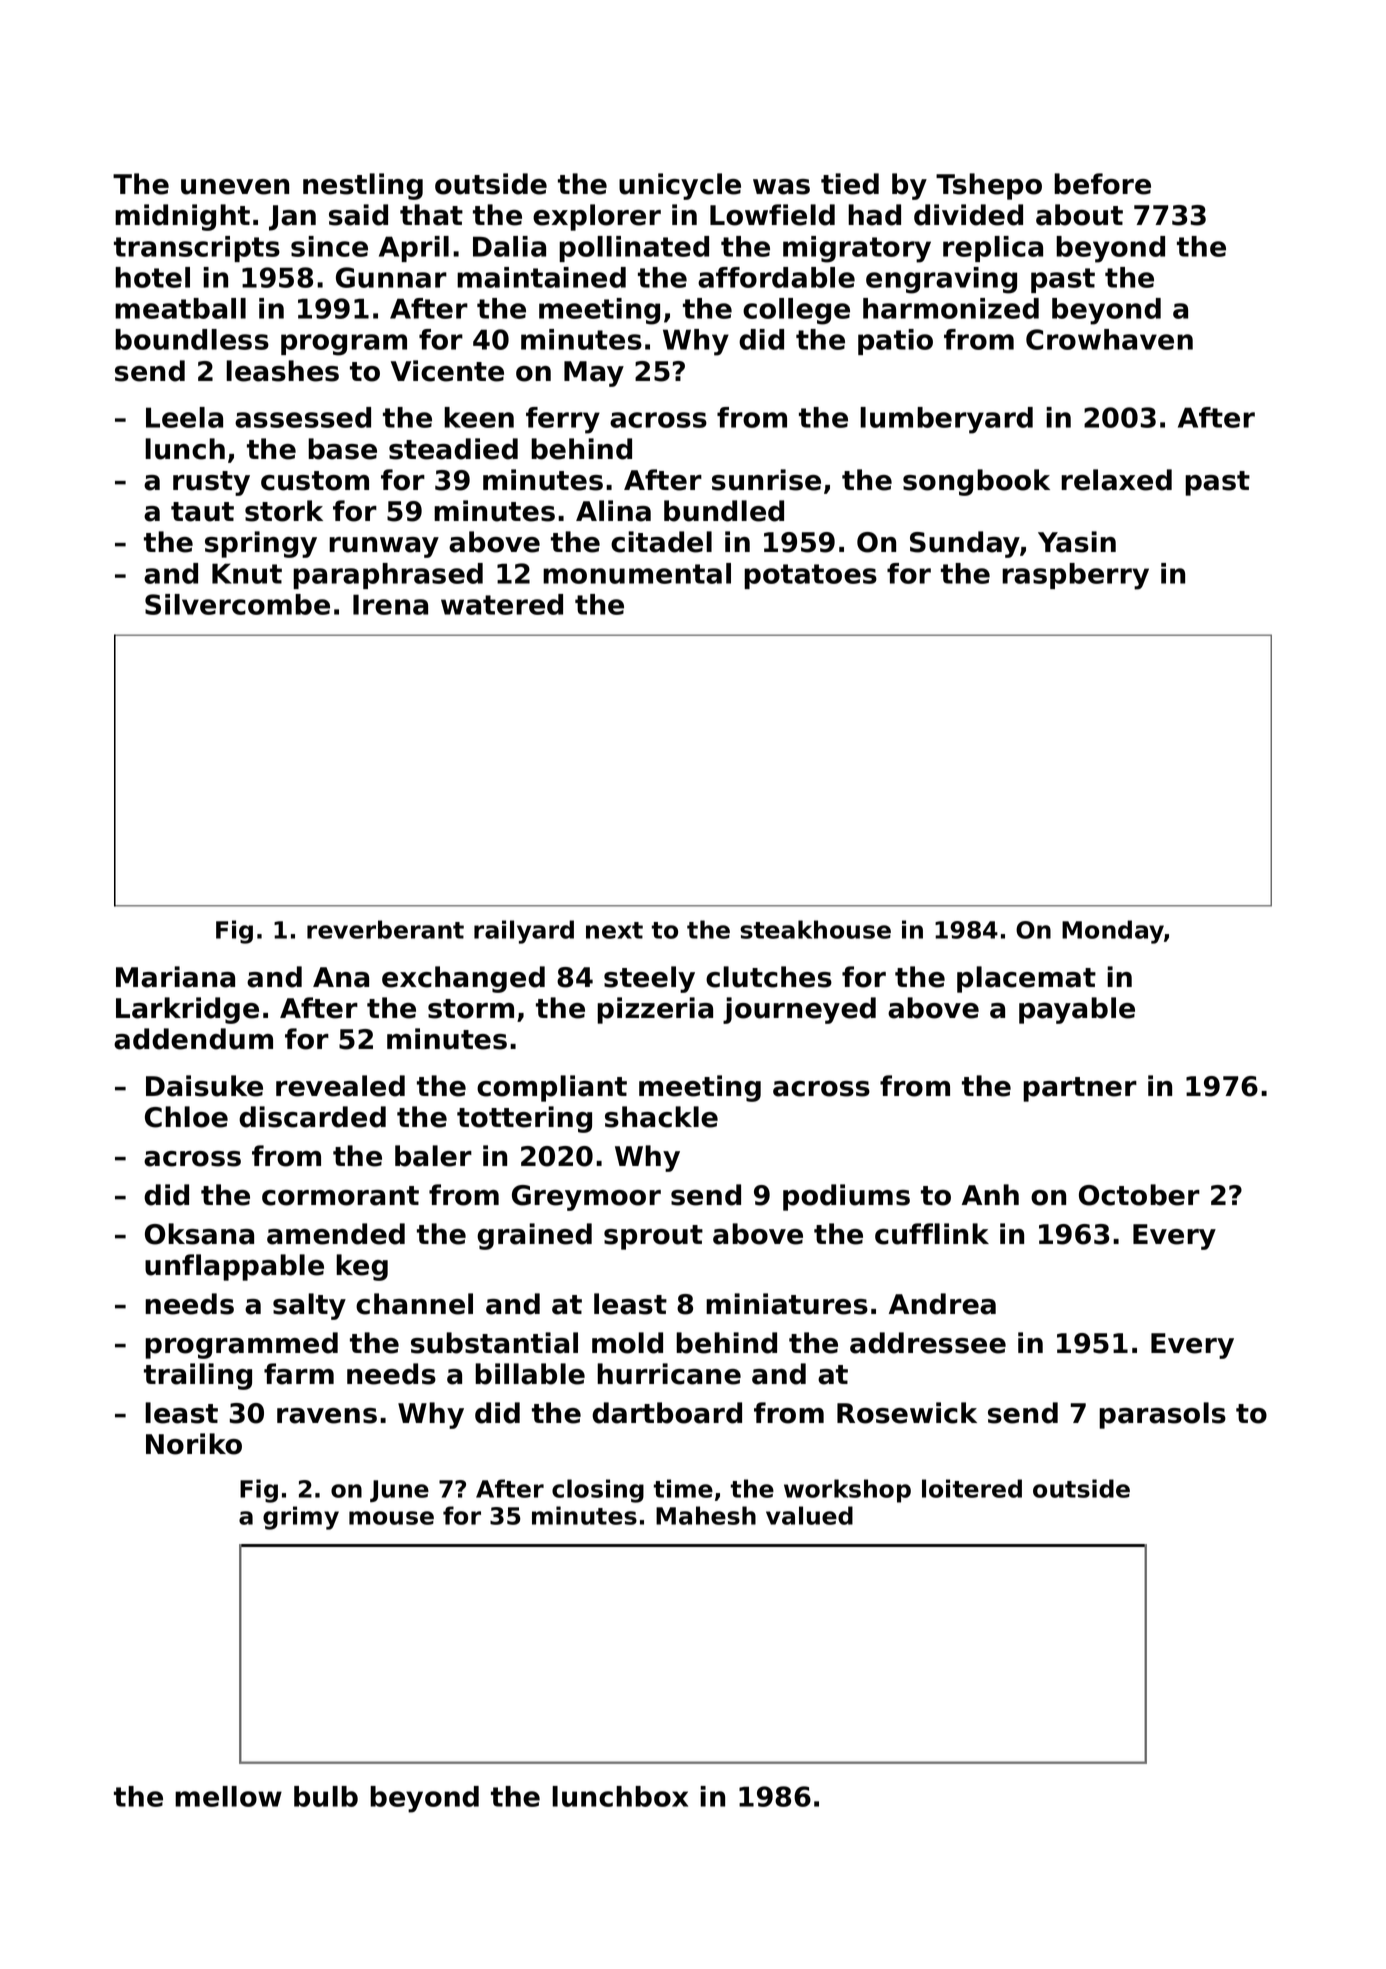  I want to click on Leela, so click(184, 417).
